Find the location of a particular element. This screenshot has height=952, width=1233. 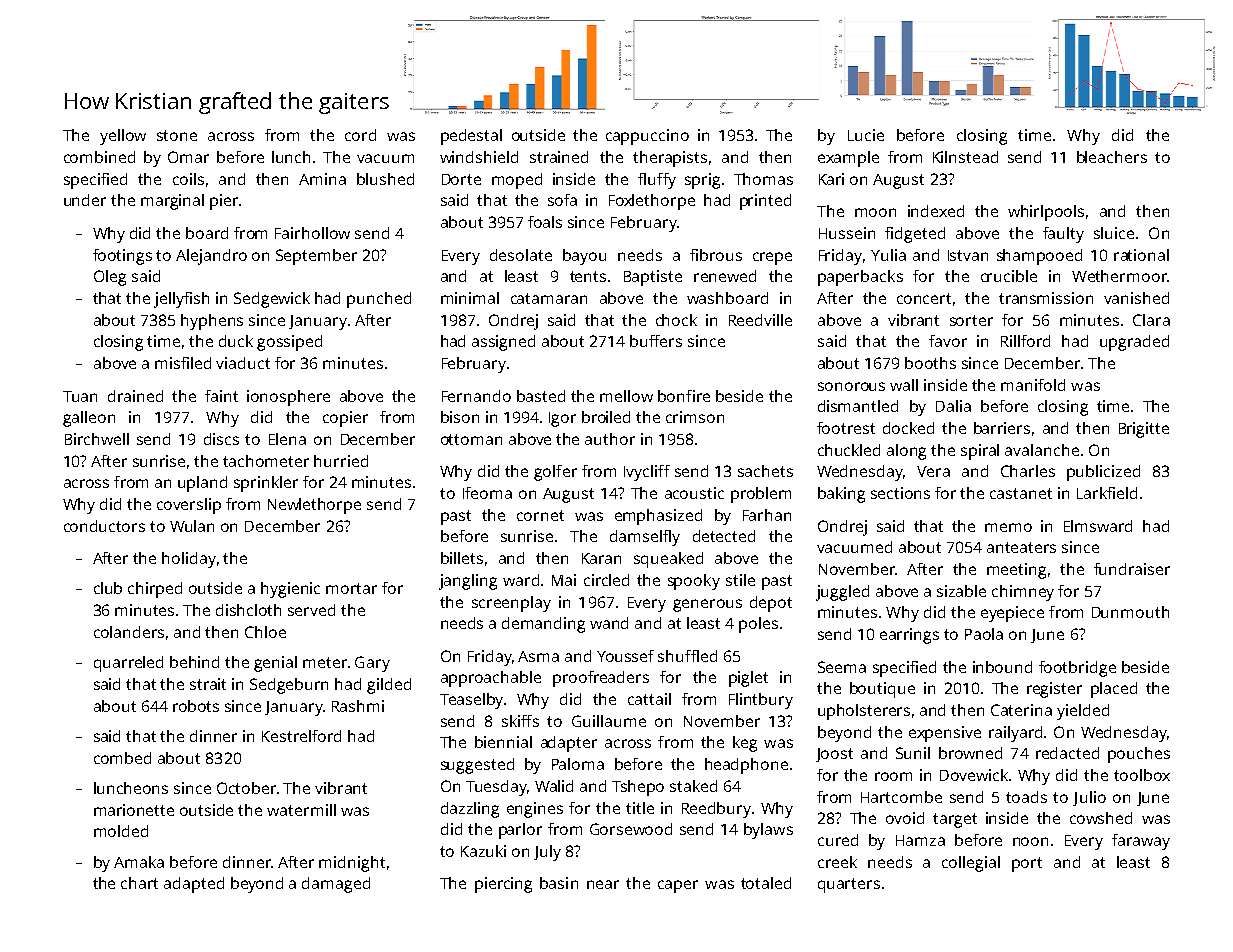

Kilnstead is located at coordinates (965, 157).
